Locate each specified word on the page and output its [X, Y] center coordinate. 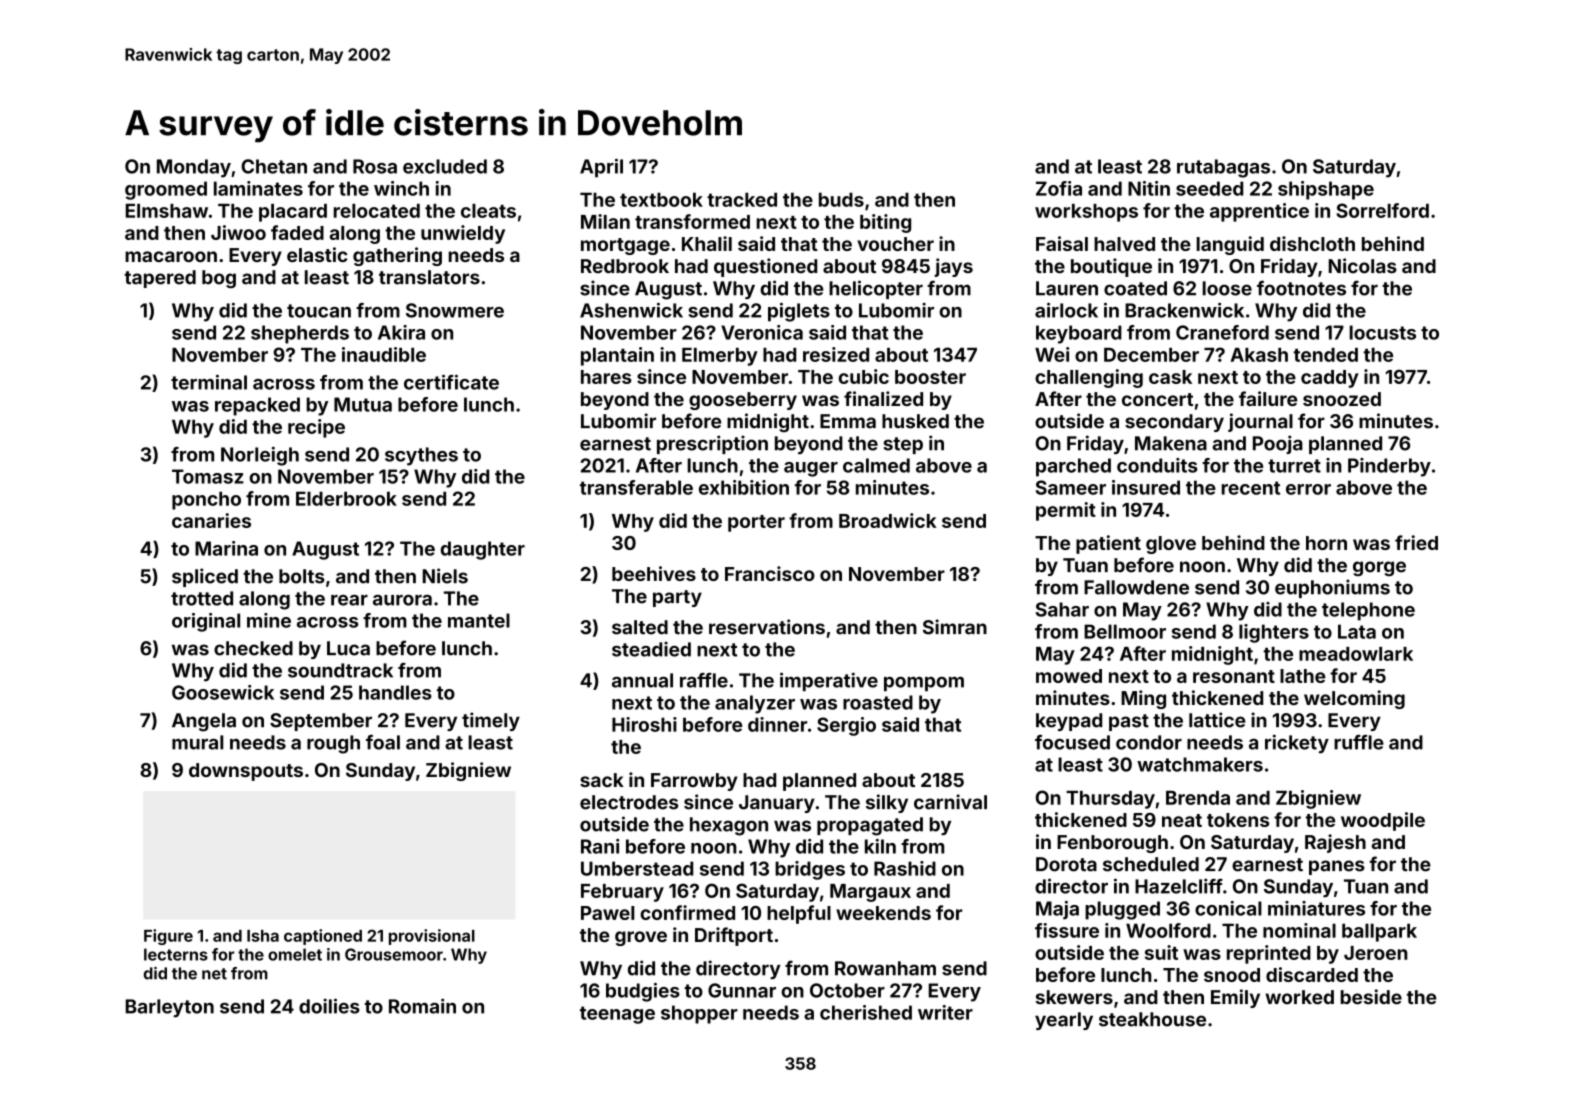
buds [841, 199]
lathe [1303, 676]
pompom [924, 683]
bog [219, 279]
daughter [483, 550]
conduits [1157, 465]
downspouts [246, 772]
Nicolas [1363, 266]
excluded [445, 166]
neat [1182, 820]
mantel [479, 620]
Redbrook [625, 266]
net [214, 974]
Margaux [870, 893]
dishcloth [1312, 243]
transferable [636, 487]
